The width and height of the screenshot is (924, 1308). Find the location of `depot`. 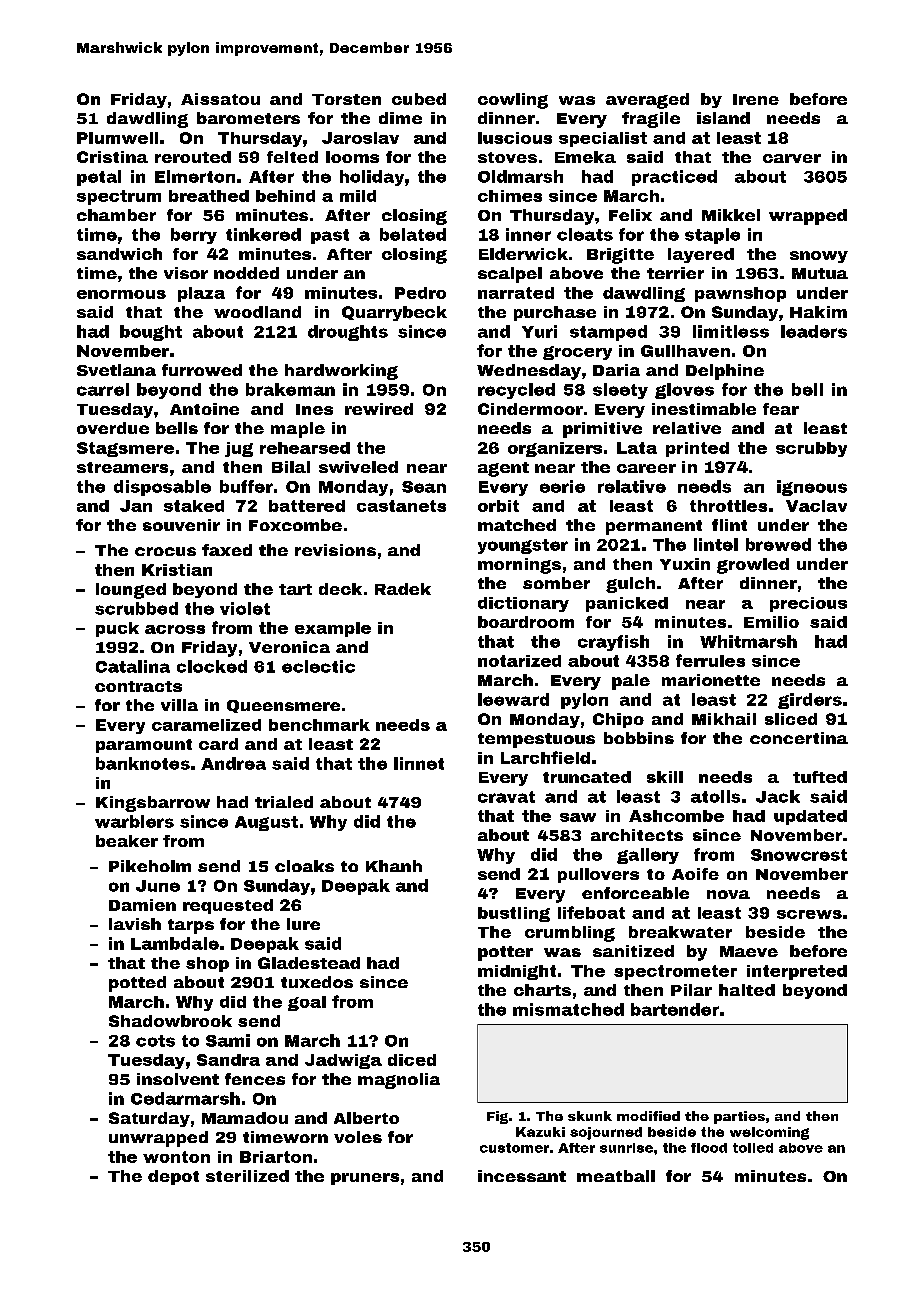

depot is located at coordinates (173, 1177).
